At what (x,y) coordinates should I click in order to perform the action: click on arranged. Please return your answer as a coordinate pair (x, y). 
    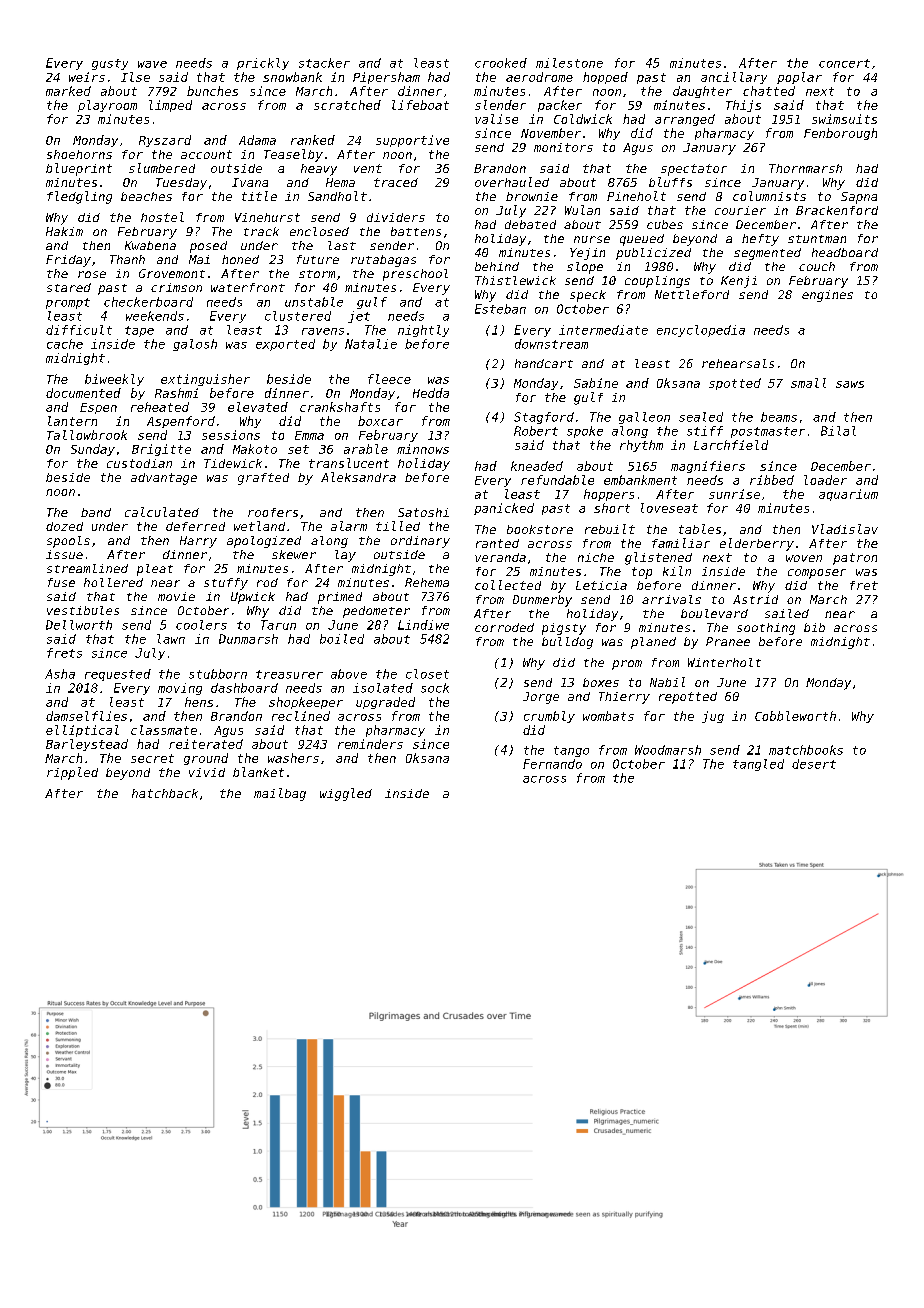
    Looking at the image, I should click on (685, 120).
